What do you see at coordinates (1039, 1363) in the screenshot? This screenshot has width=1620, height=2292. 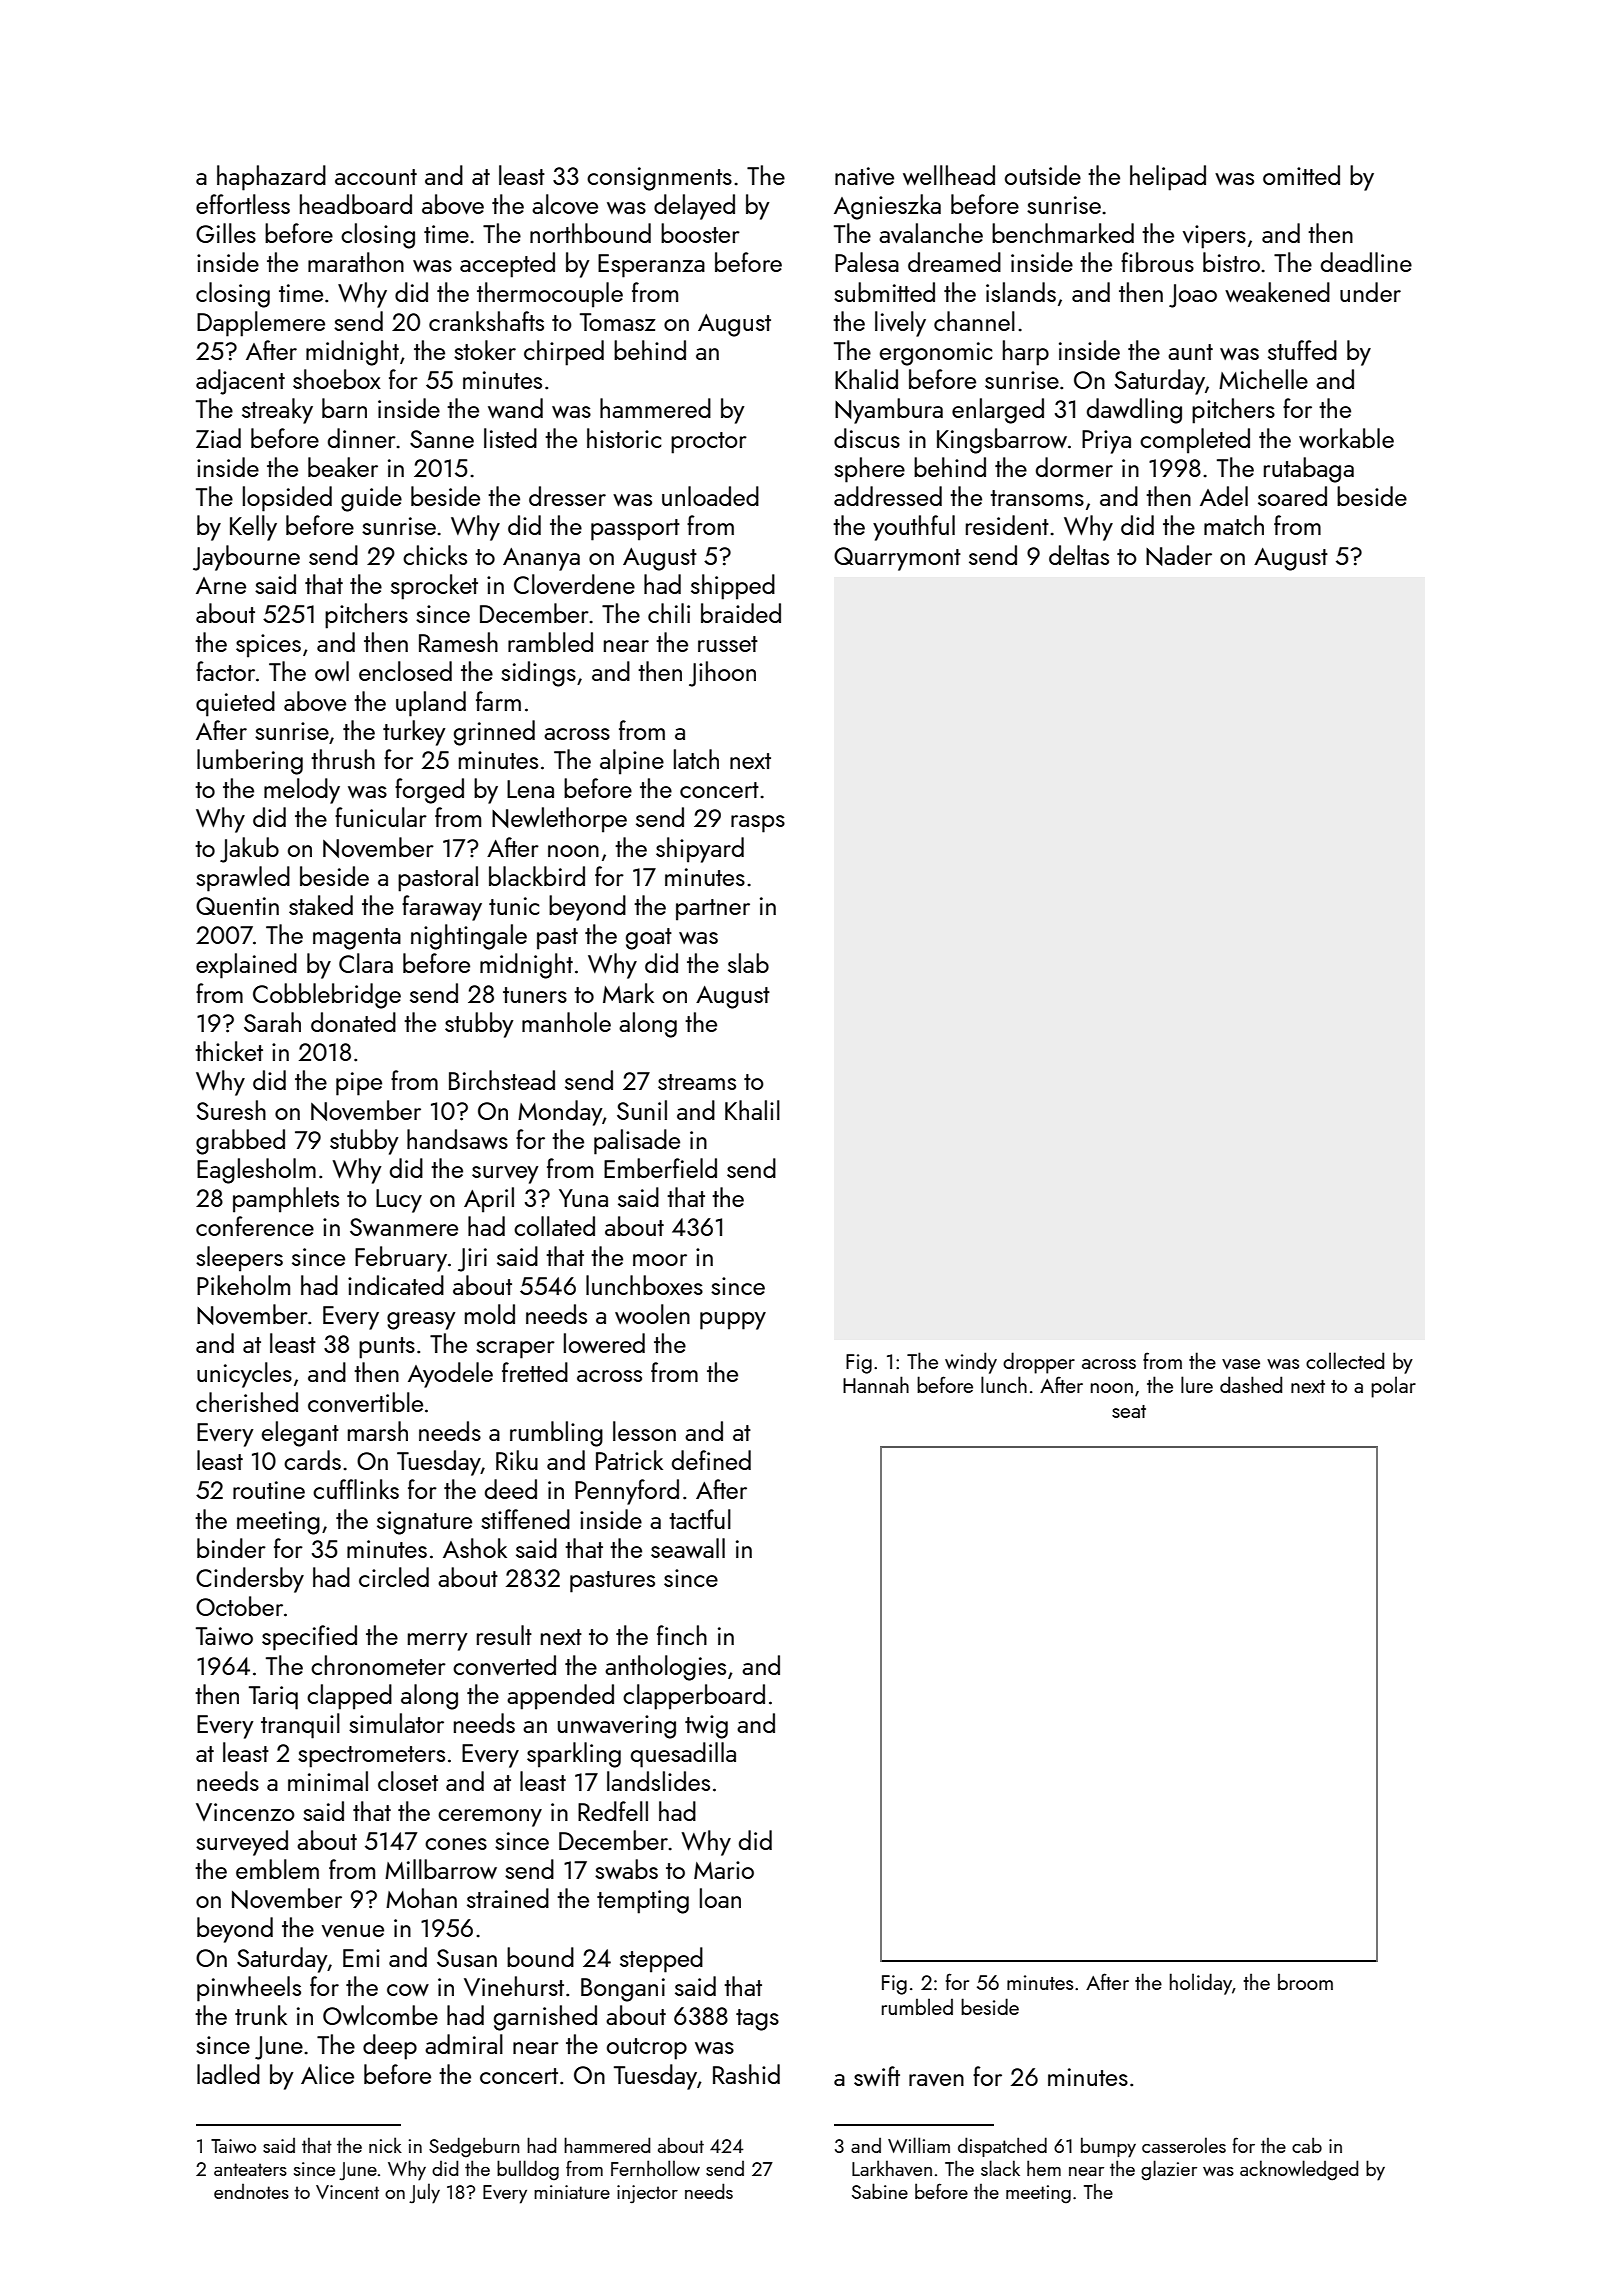 I see `dropper` at bounding box center [1039, 1363].
